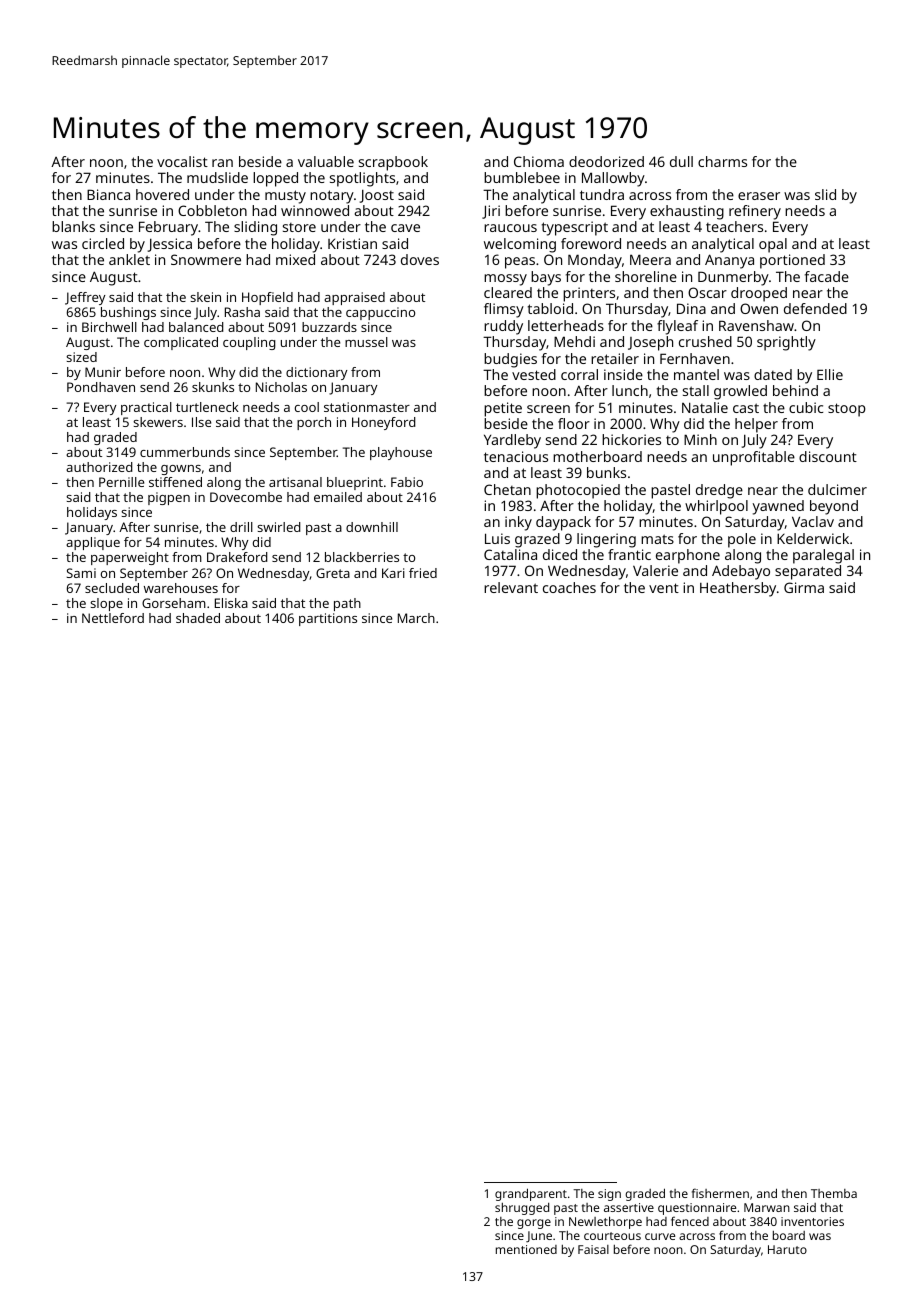  Describe the element at coordinates (534, 1224) in the screenshot. I see `gorge` at that location.
